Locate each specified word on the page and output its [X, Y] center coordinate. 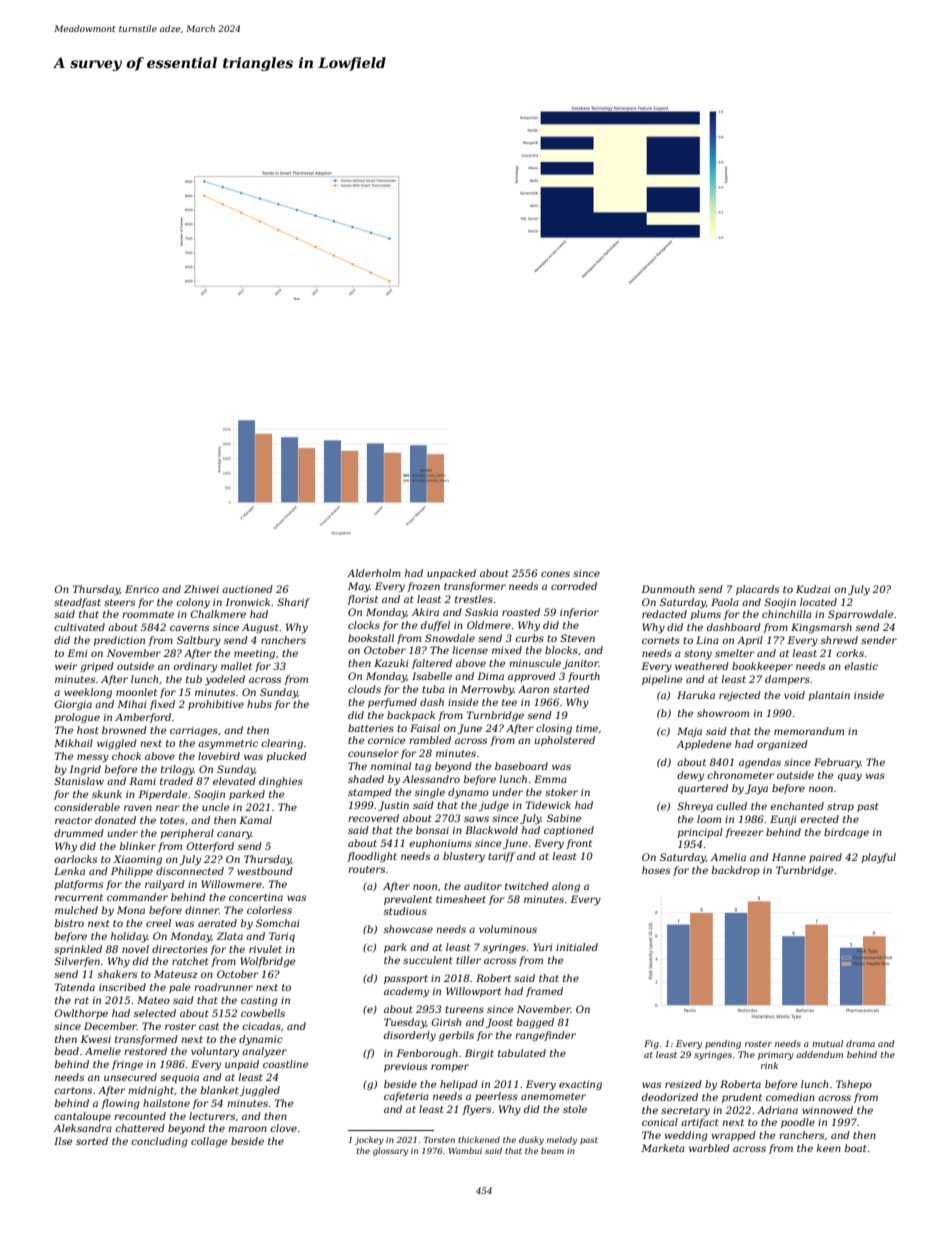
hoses [656, 870]
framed [544, 992]
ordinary [195, 667]
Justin [393, 806]
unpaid [242, 1065]
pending [723, 1044]
